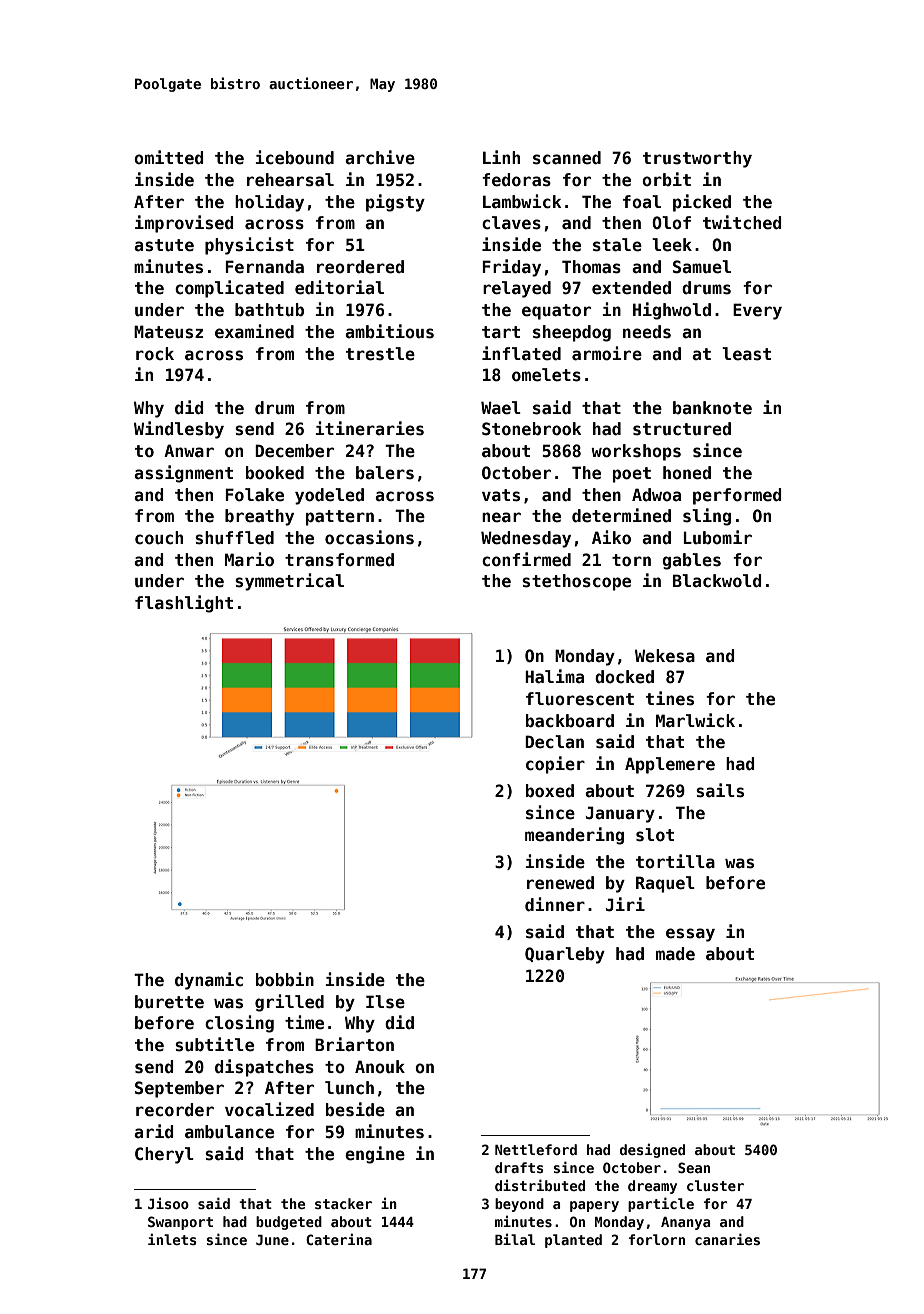 The height and width of the screenshot is (1314, 924). I want to click on Nettleford, so click(536, 1149).
